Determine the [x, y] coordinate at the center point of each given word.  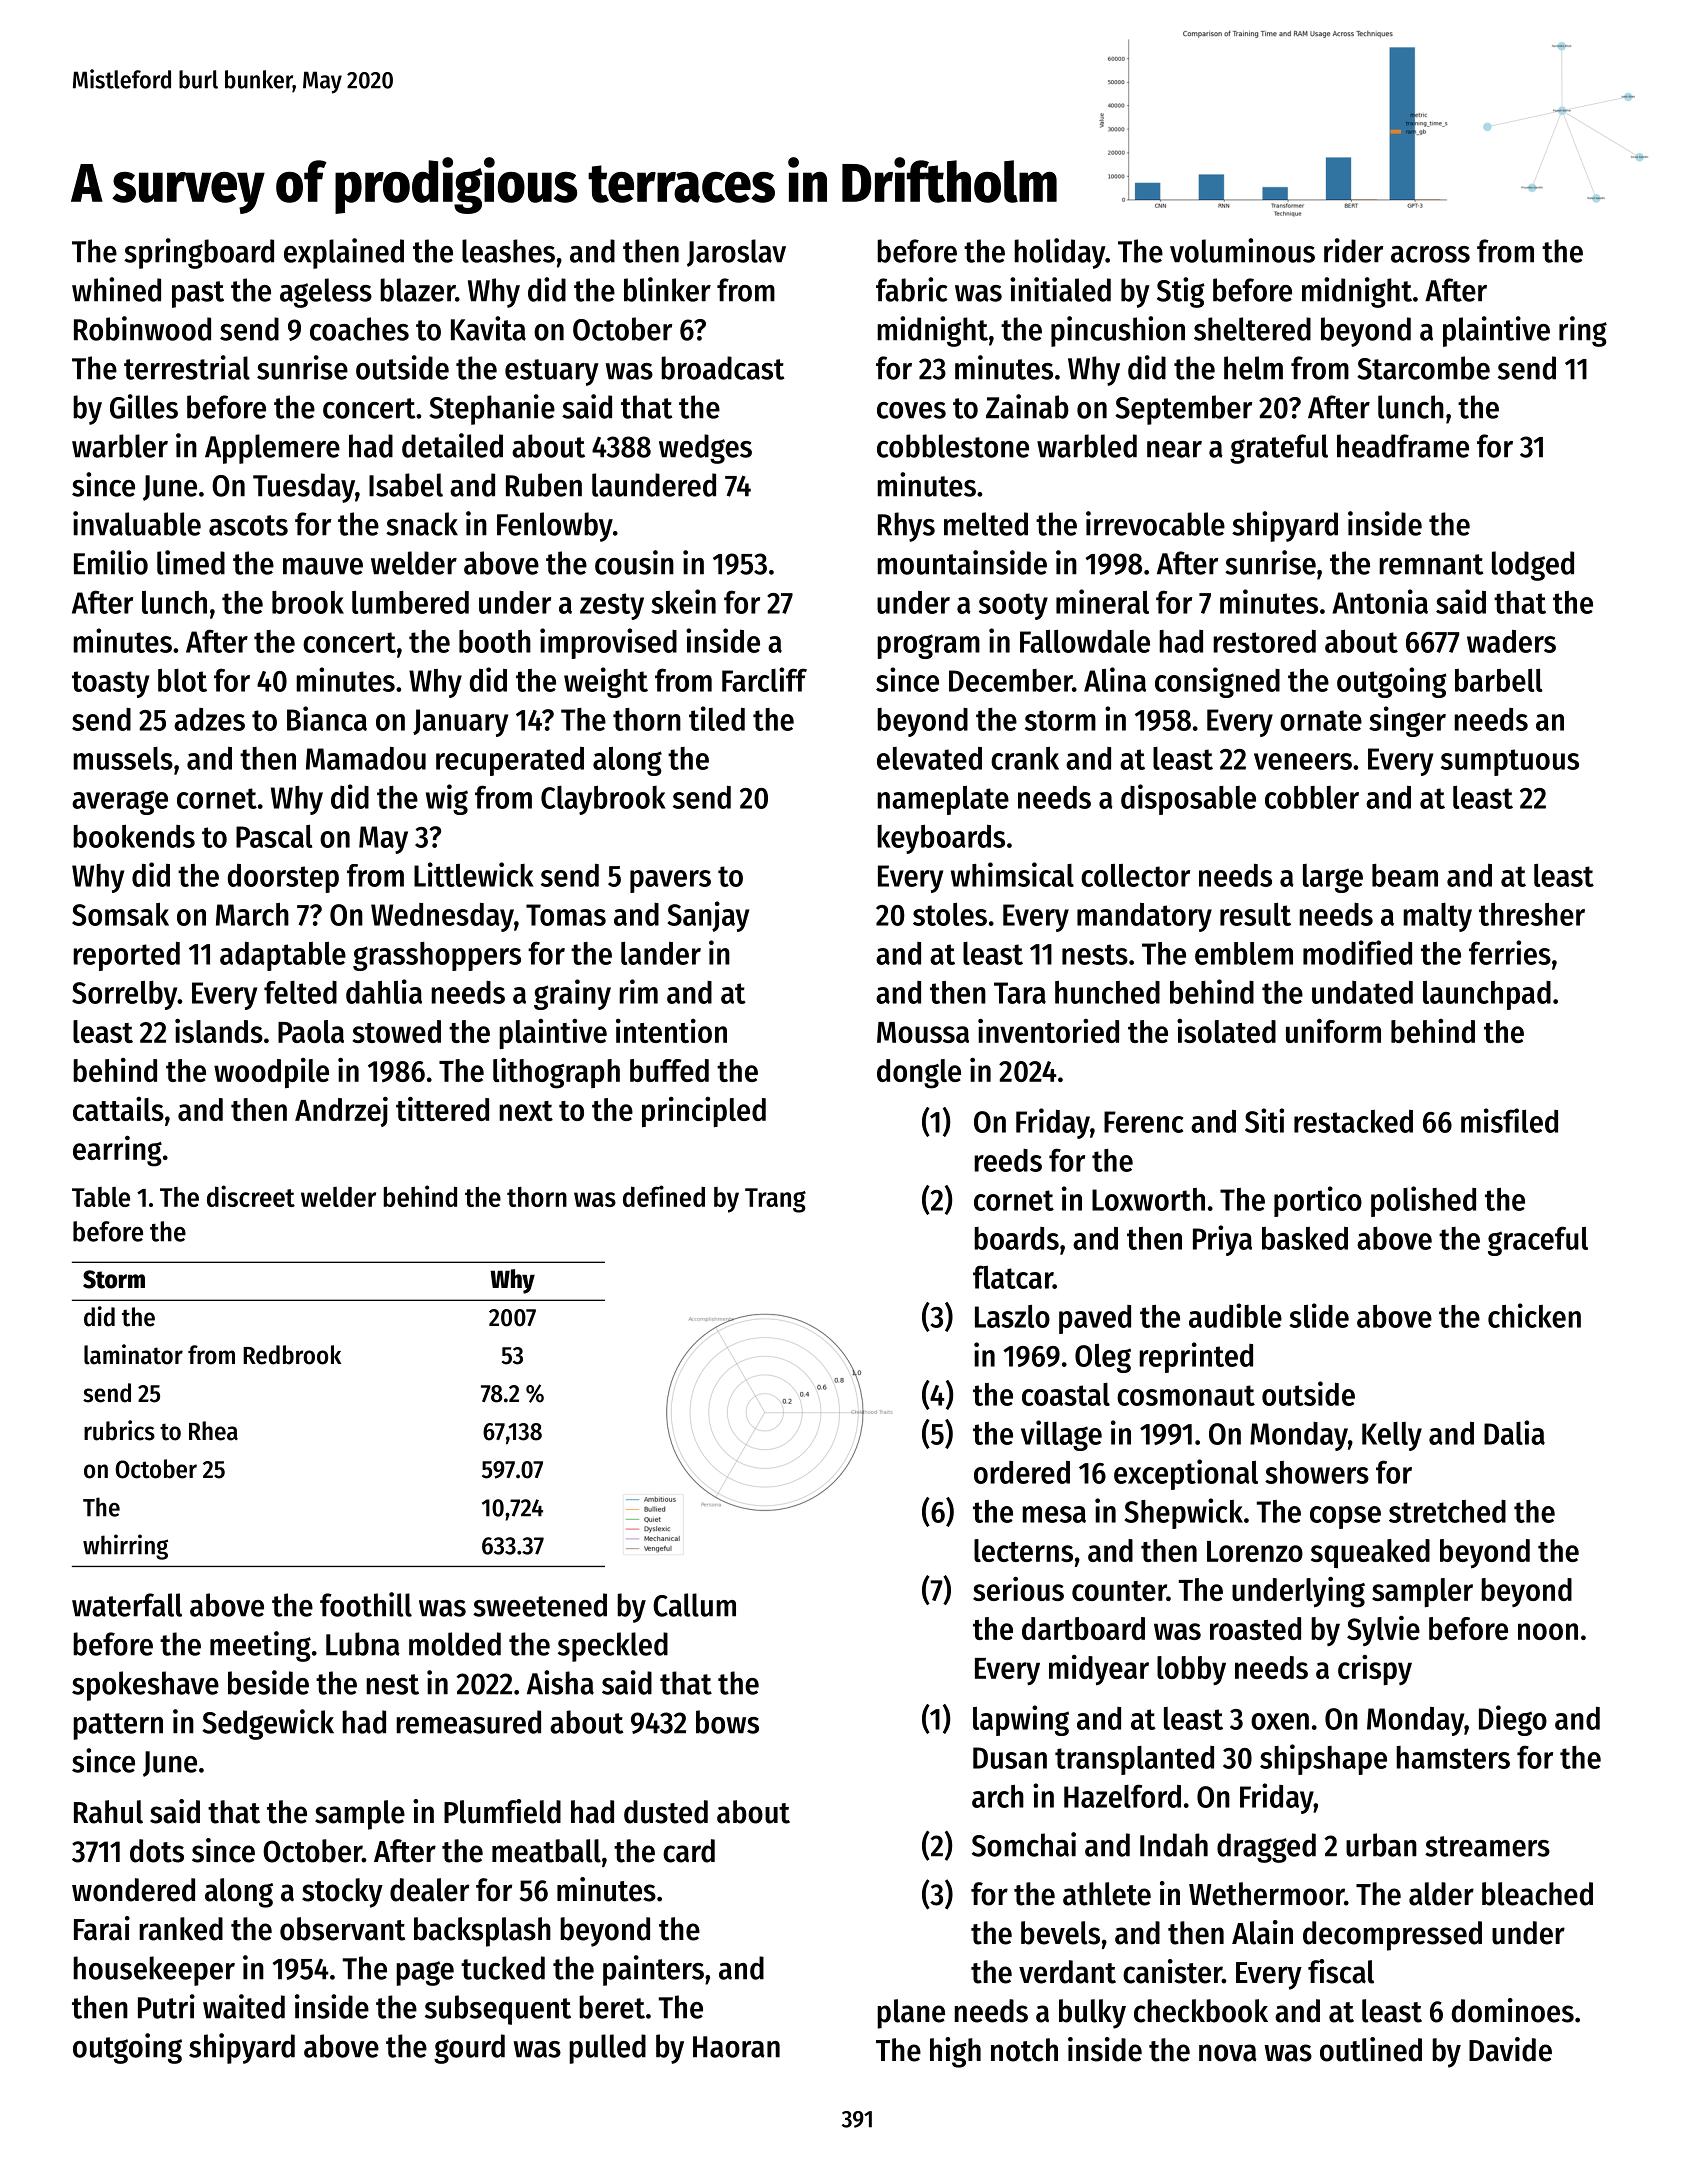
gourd [469, 2049]
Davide [1510, 2049]
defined [664, 1196]
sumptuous [1510, 762]
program [928, 646]
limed [191, 562]
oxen [1280, 1721]
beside [268, 1682]
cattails [118, 1109]
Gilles [144, 406]
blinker [667, 289]
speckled [613, 1647]
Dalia [1514, 1432]
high [955, 2052]
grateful [1279, 449]
